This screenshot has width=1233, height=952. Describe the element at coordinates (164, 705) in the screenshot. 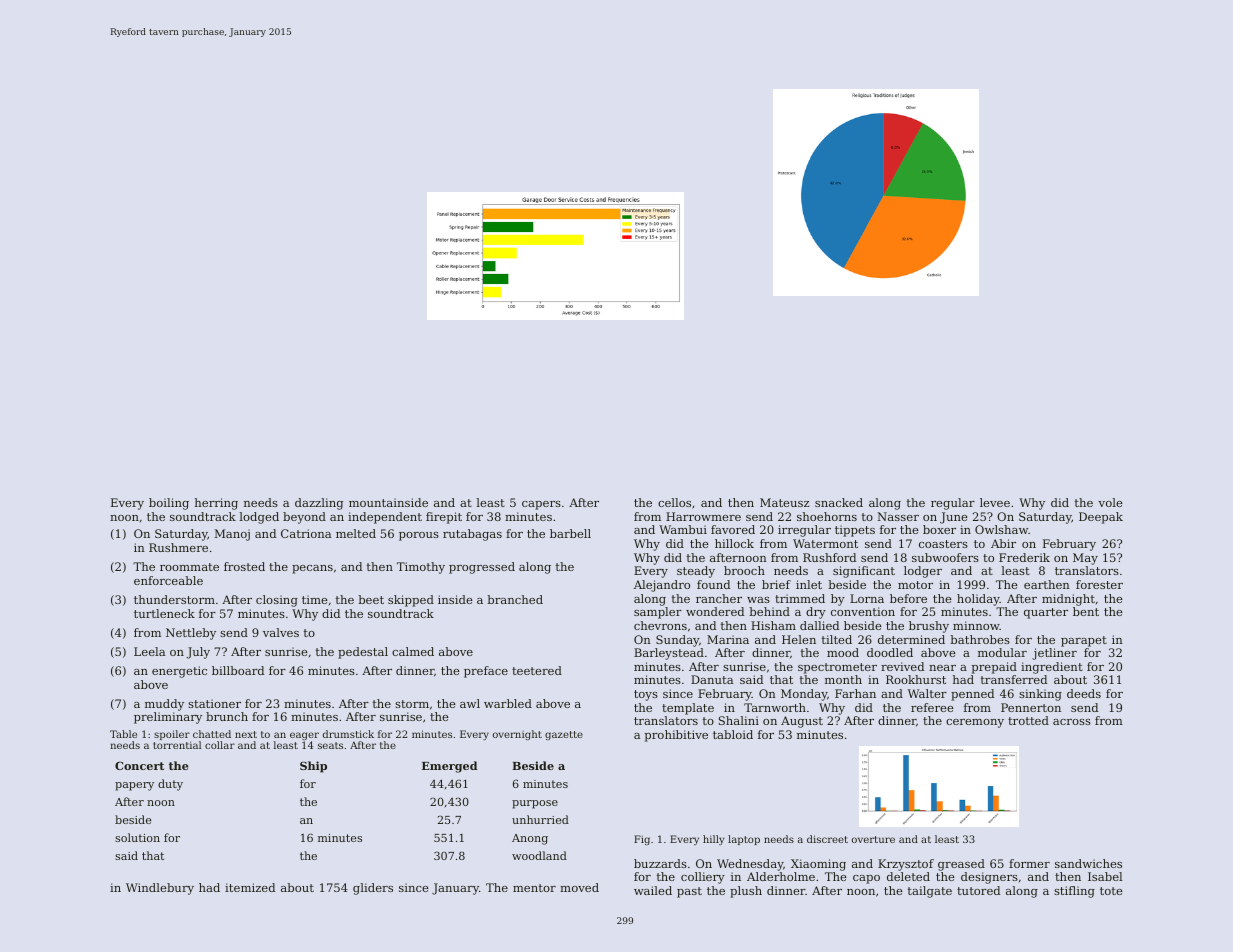

I see `muddy` at that location.
